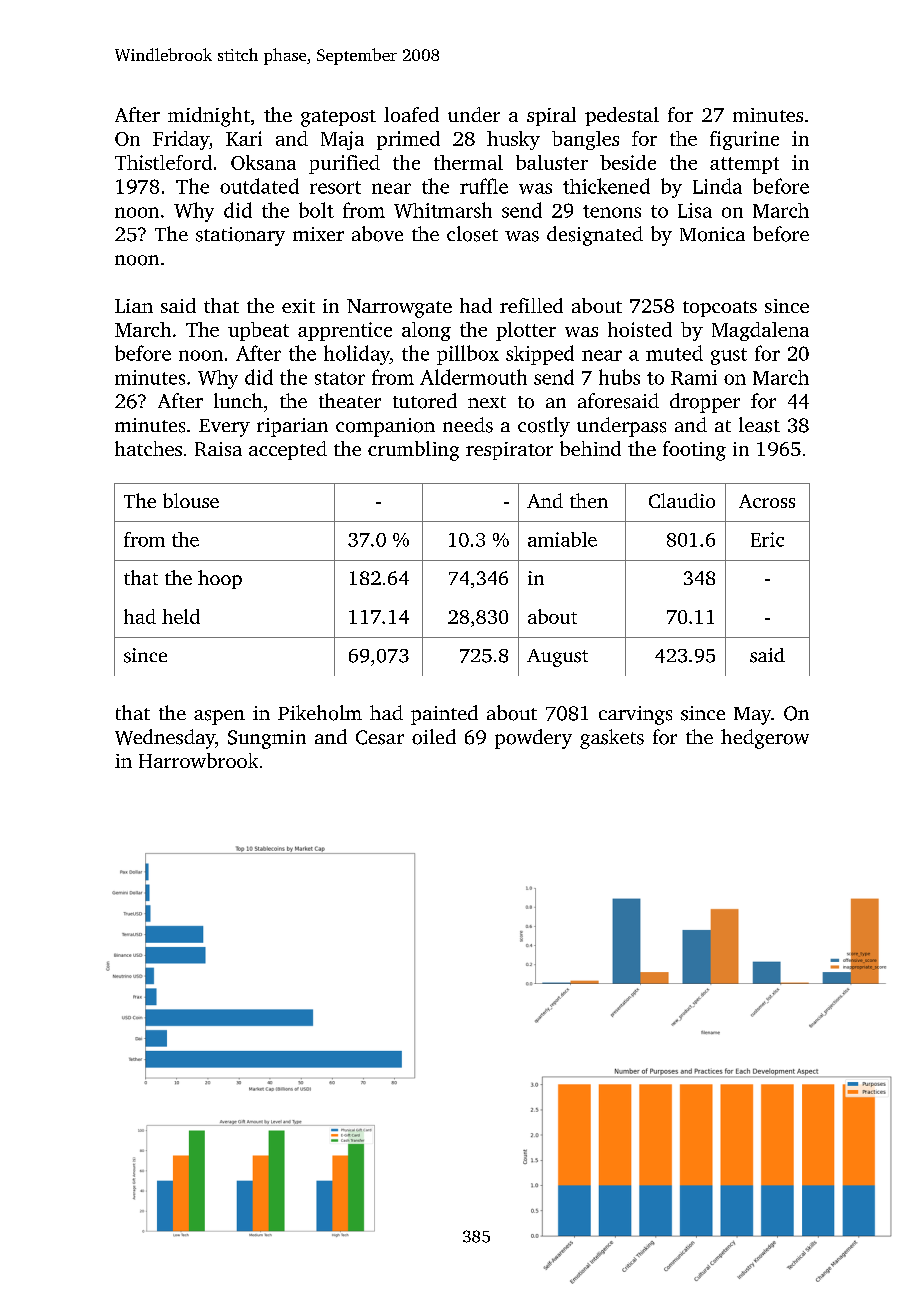  What do you see at coordinates (674, 353) in the screenshot?
I see `muted` at bounding box center [674, 353].
